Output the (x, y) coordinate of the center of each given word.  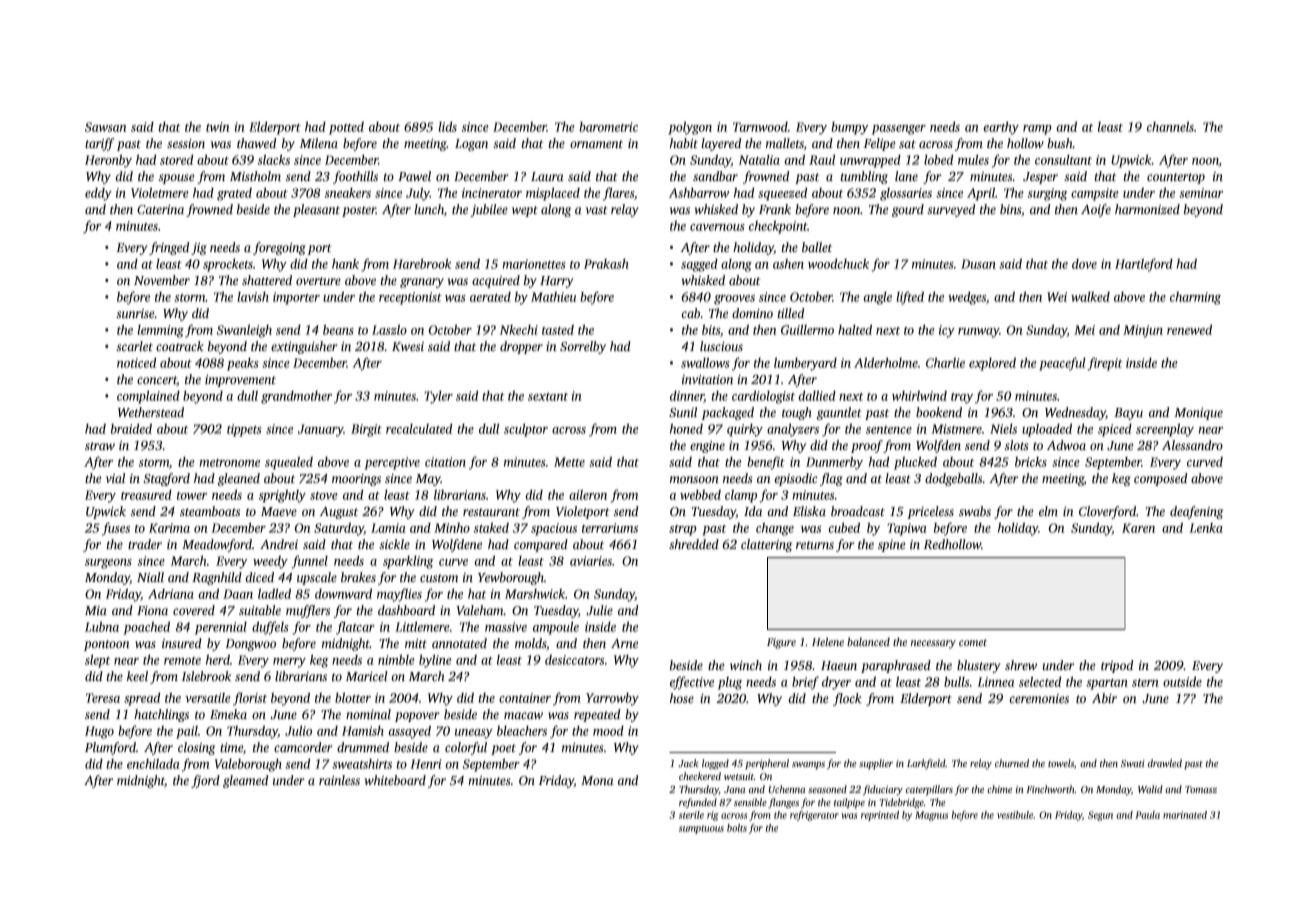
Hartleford (1144, 265)
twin (217, 127)
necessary (933, 644)
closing (196, 748)
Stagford (166, 479)
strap (683, 530)
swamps (808, 766)
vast (597, 210)
